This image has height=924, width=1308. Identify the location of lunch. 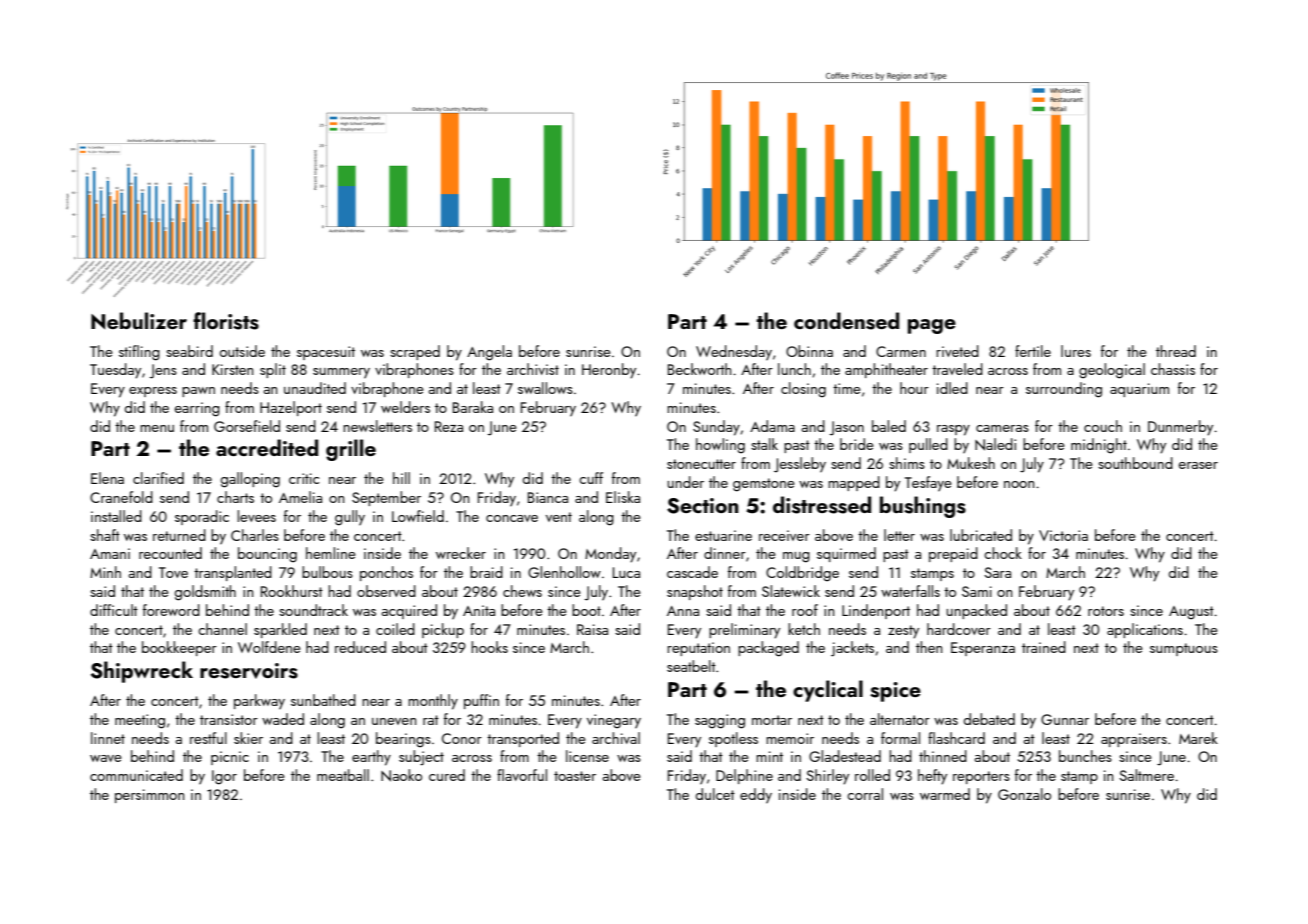
(794, 369).
